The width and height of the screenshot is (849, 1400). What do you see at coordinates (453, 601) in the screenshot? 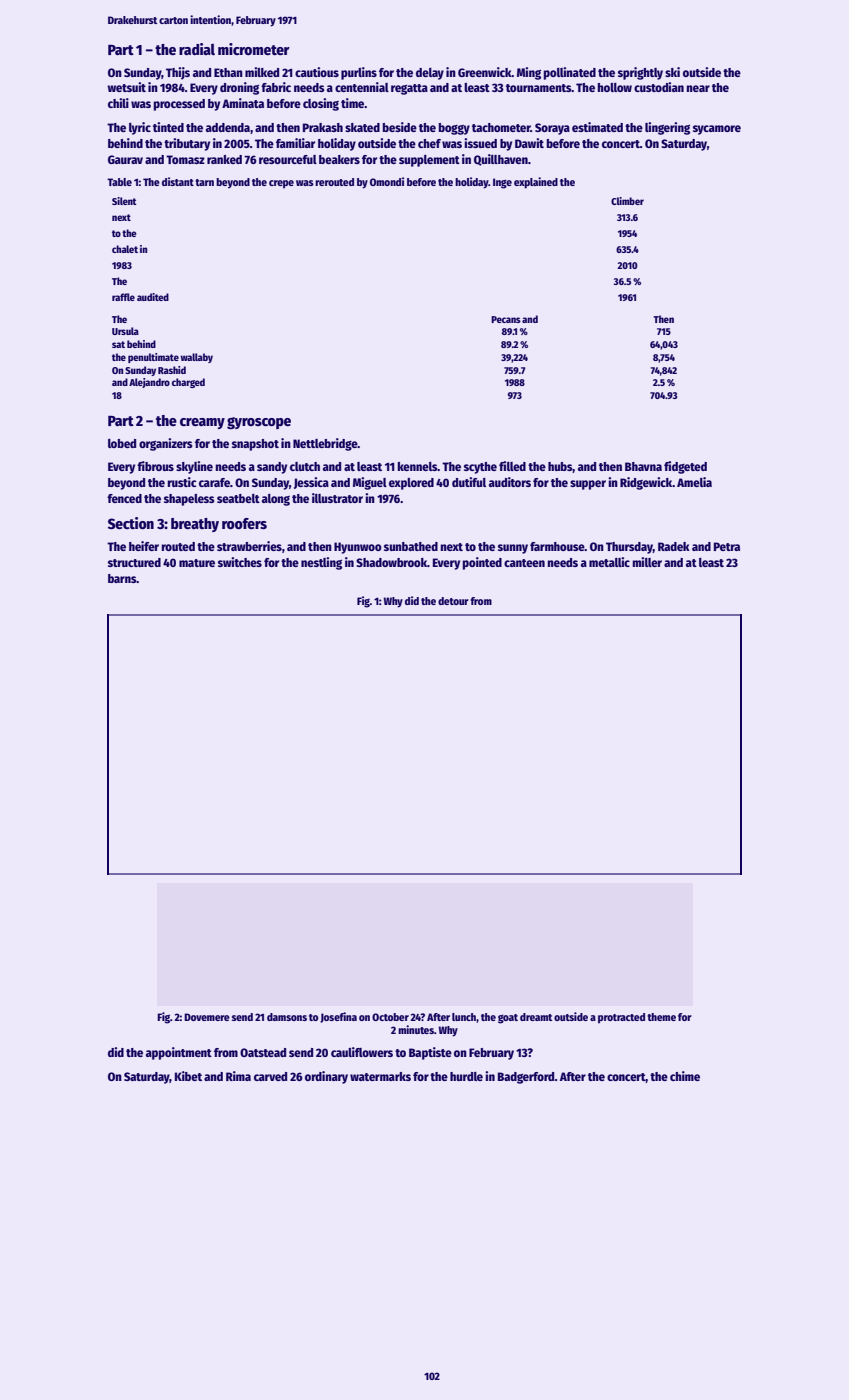
I see `detour` at bounding box center [453, 601].
